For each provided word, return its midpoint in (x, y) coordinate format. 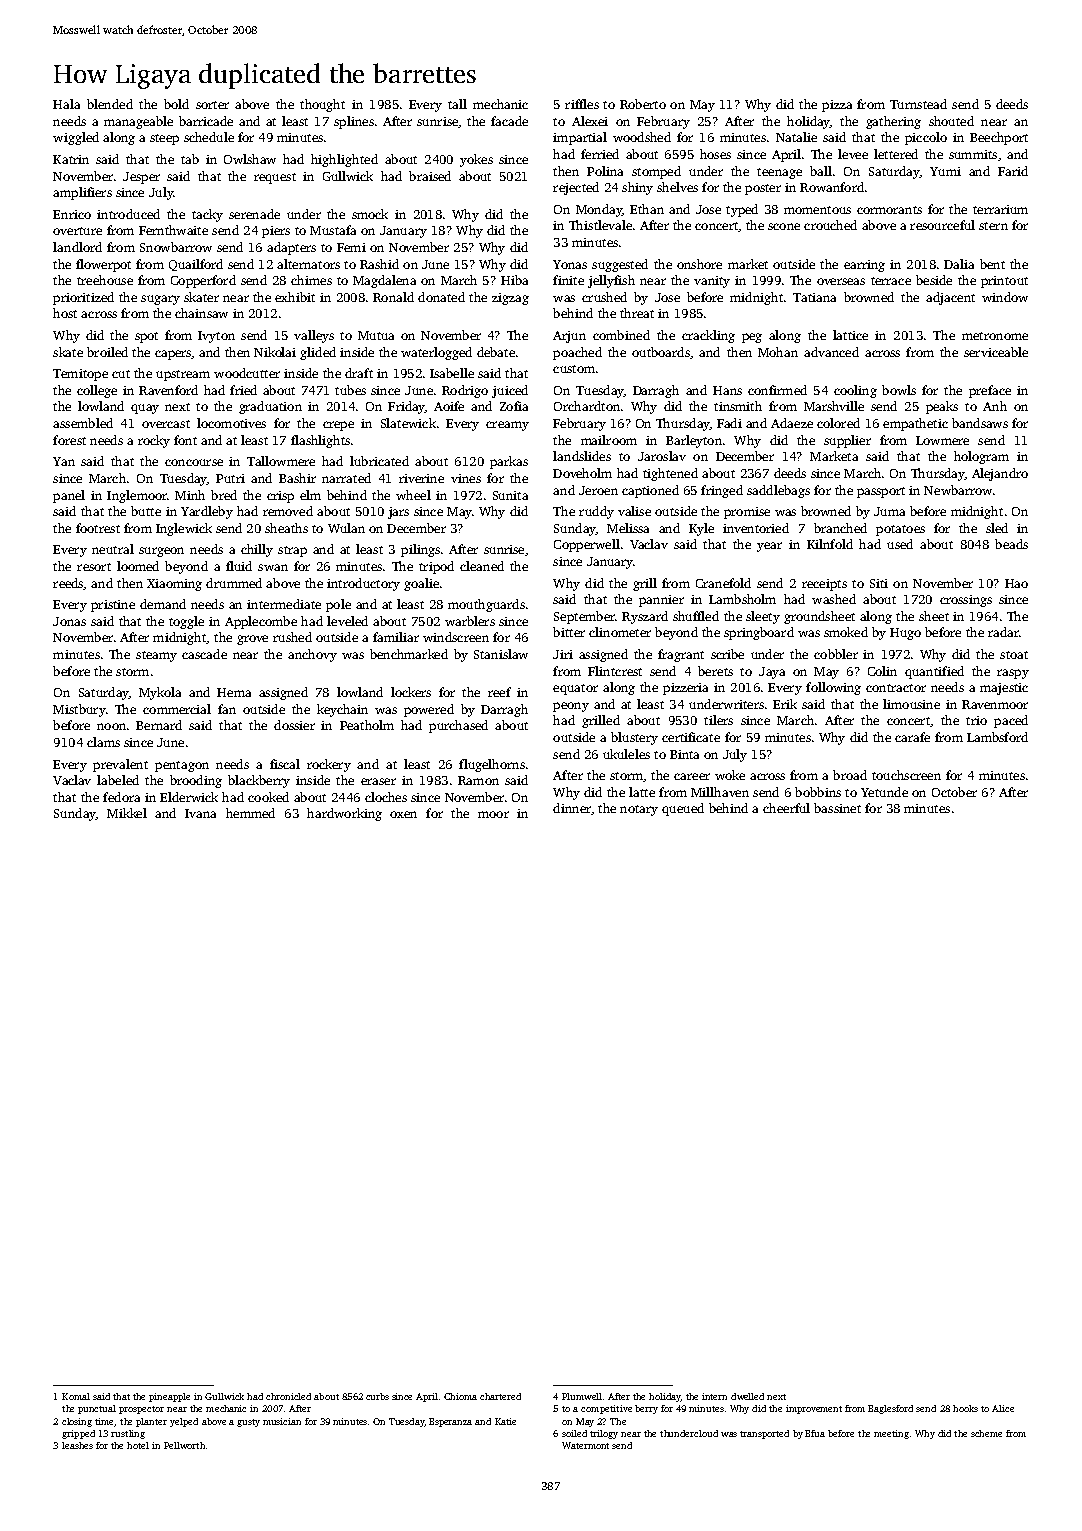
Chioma (460, 1396)
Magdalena (384, 281)
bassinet (837, 808)
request (275, 178)
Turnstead (918, 104)
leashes (77, 1445)
